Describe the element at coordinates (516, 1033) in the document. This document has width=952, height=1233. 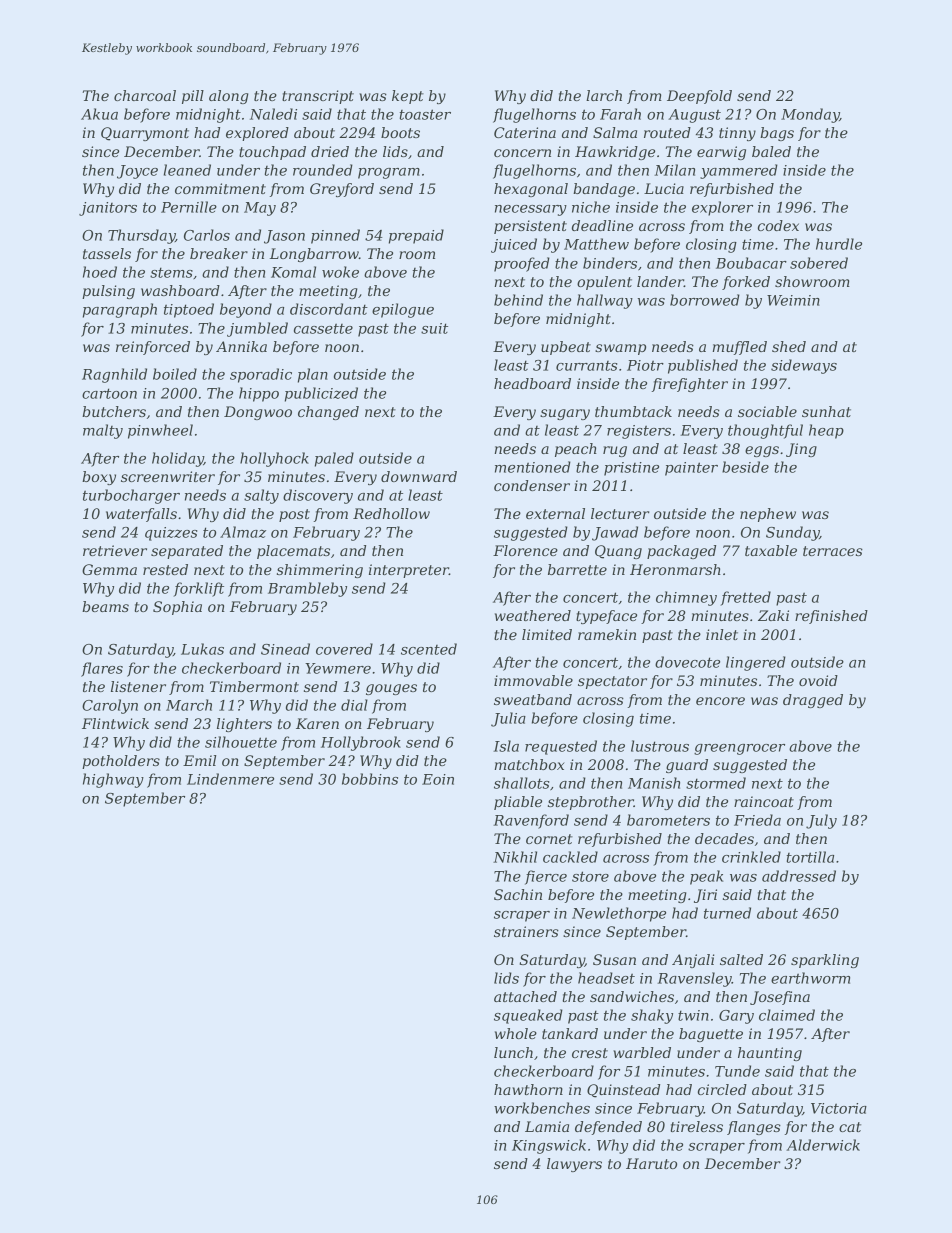
I see `whole` at that location.
